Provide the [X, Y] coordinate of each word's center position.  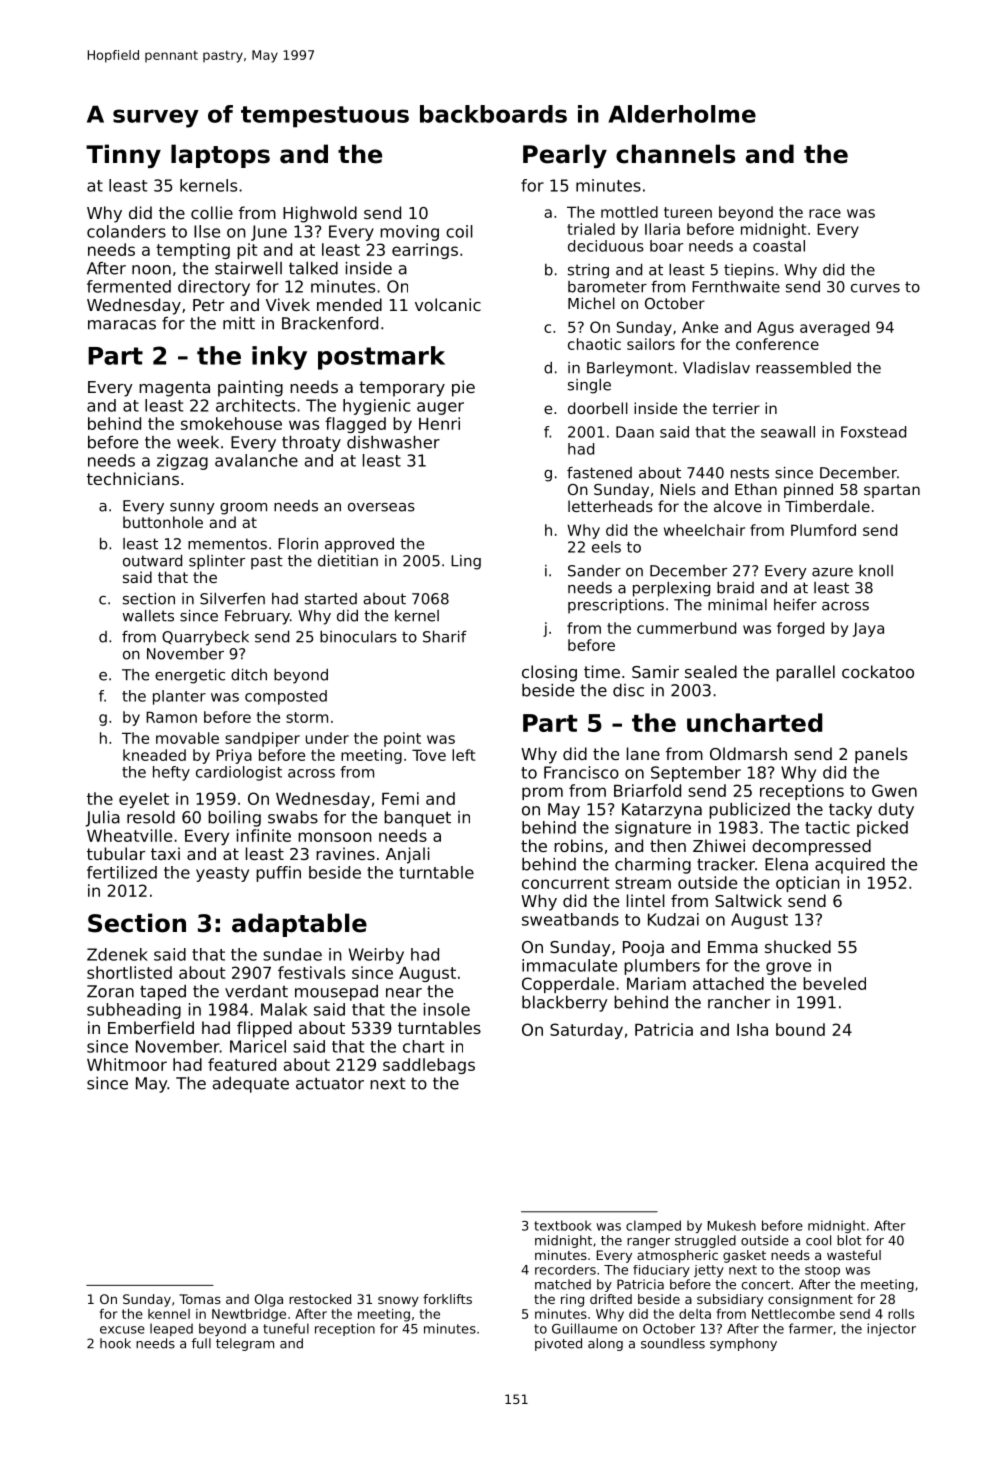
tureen [688, 212]
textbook [563, 1225]
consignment [810, 1300]
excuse [122, 1330]
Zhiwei [719, 845]
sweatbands [570, 919]
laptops [220, 156]
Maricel [258, 1046]
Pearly [565, 156]
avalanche [256, 460]
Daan [635, 432]
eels [606, 547]
